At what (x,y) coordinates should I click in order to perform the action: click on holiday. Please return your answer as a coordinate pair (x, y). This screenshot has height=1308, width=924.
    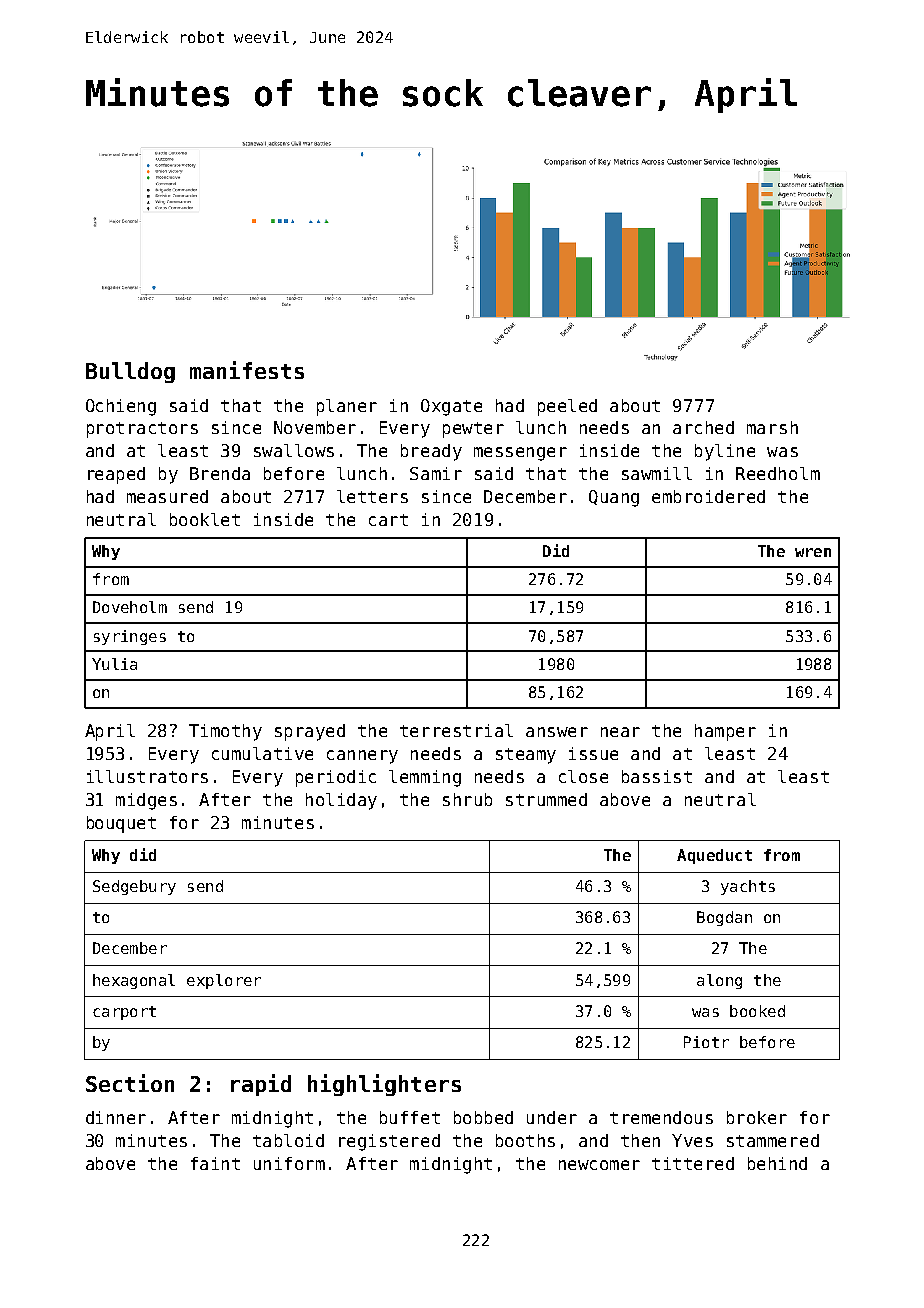
    Looking at the image, I should click on (341, 801).
